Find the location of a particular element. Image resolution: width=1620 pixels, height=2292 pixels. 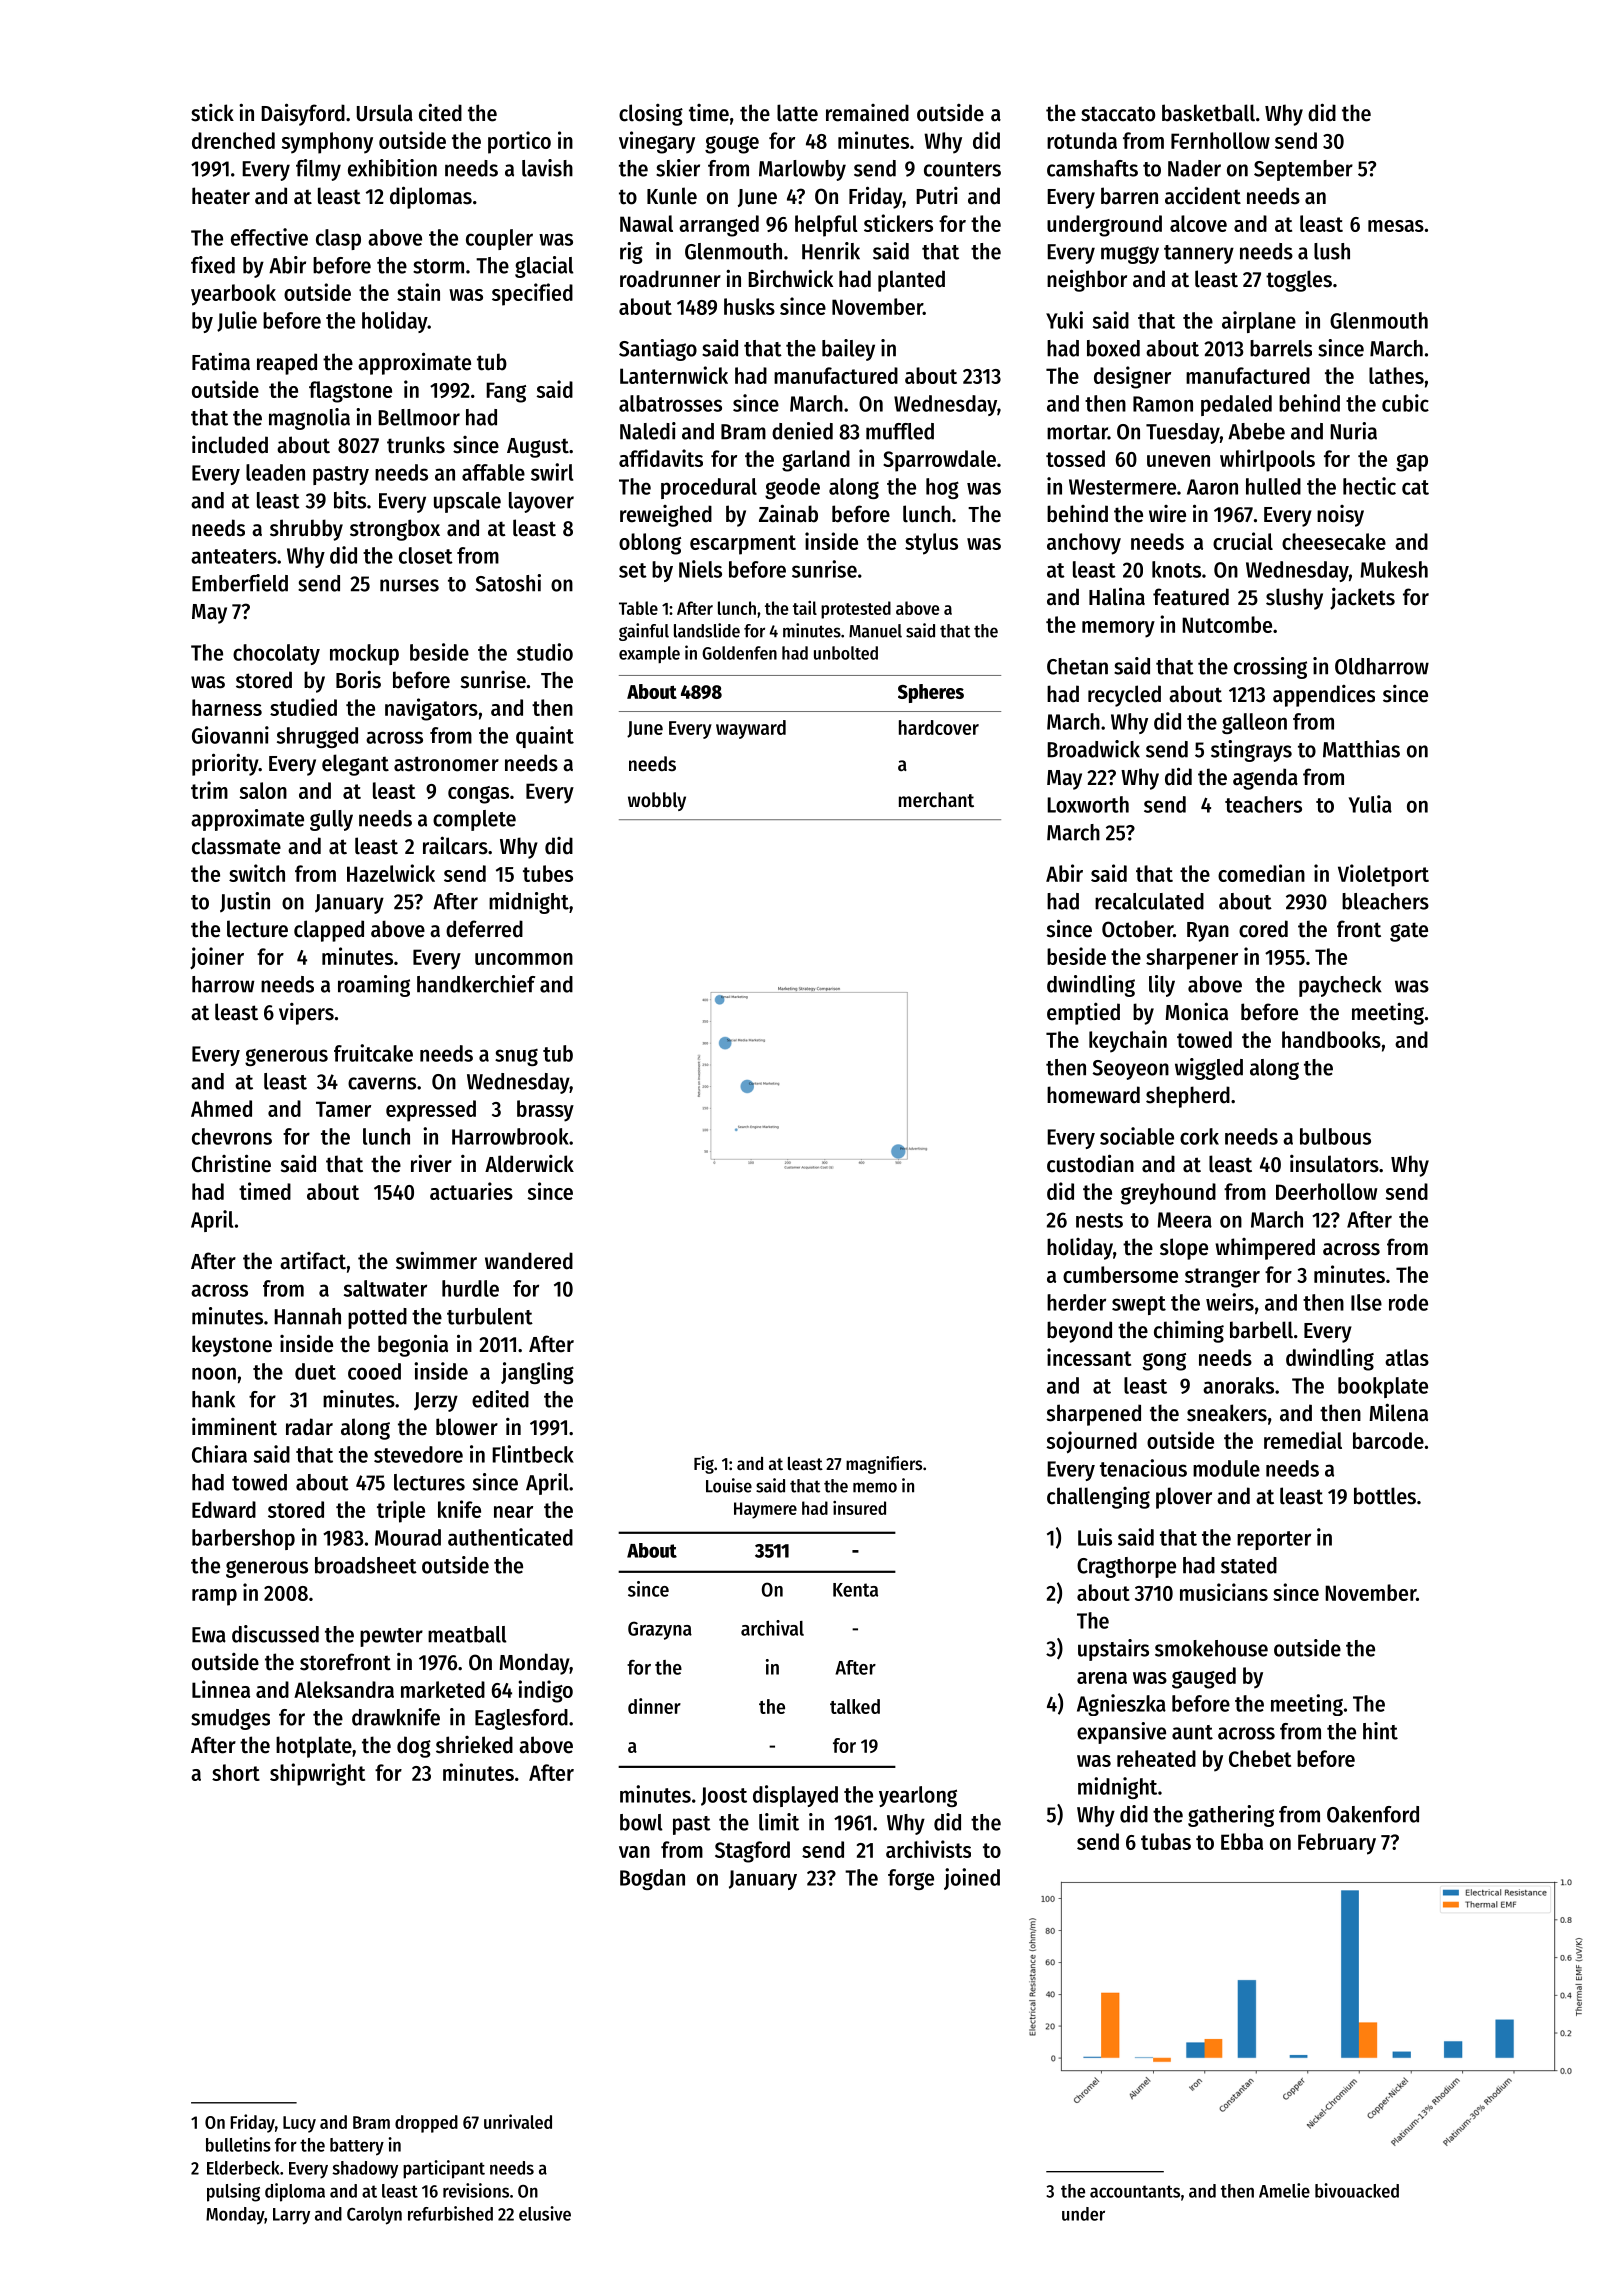

magnifiers is located at coordinates (884, 1465).
